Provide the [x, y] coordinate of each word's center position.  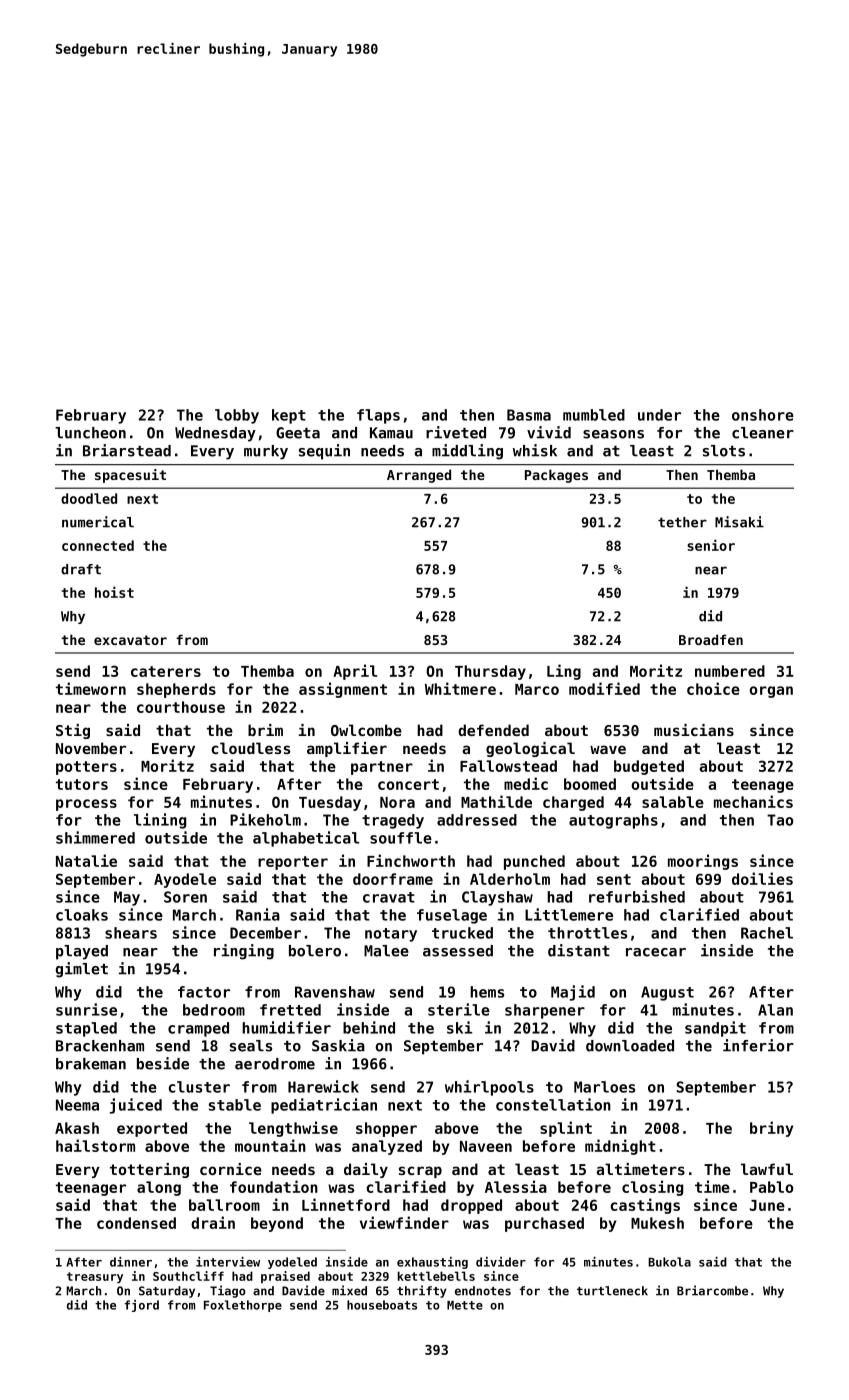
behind [369, 1027]
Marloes [604, 1087]
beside [163, 1063]
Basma [529, 415]
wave [608, 749]
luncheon [90, 433]
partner [382, 768]
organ [771, 692]
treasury [95, 1277]
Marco [537, 689]
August [667, 993]
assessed [458, 951]
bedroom [214, 1010]
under [659, 415]
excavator [130, 640]
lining [160, 821]
